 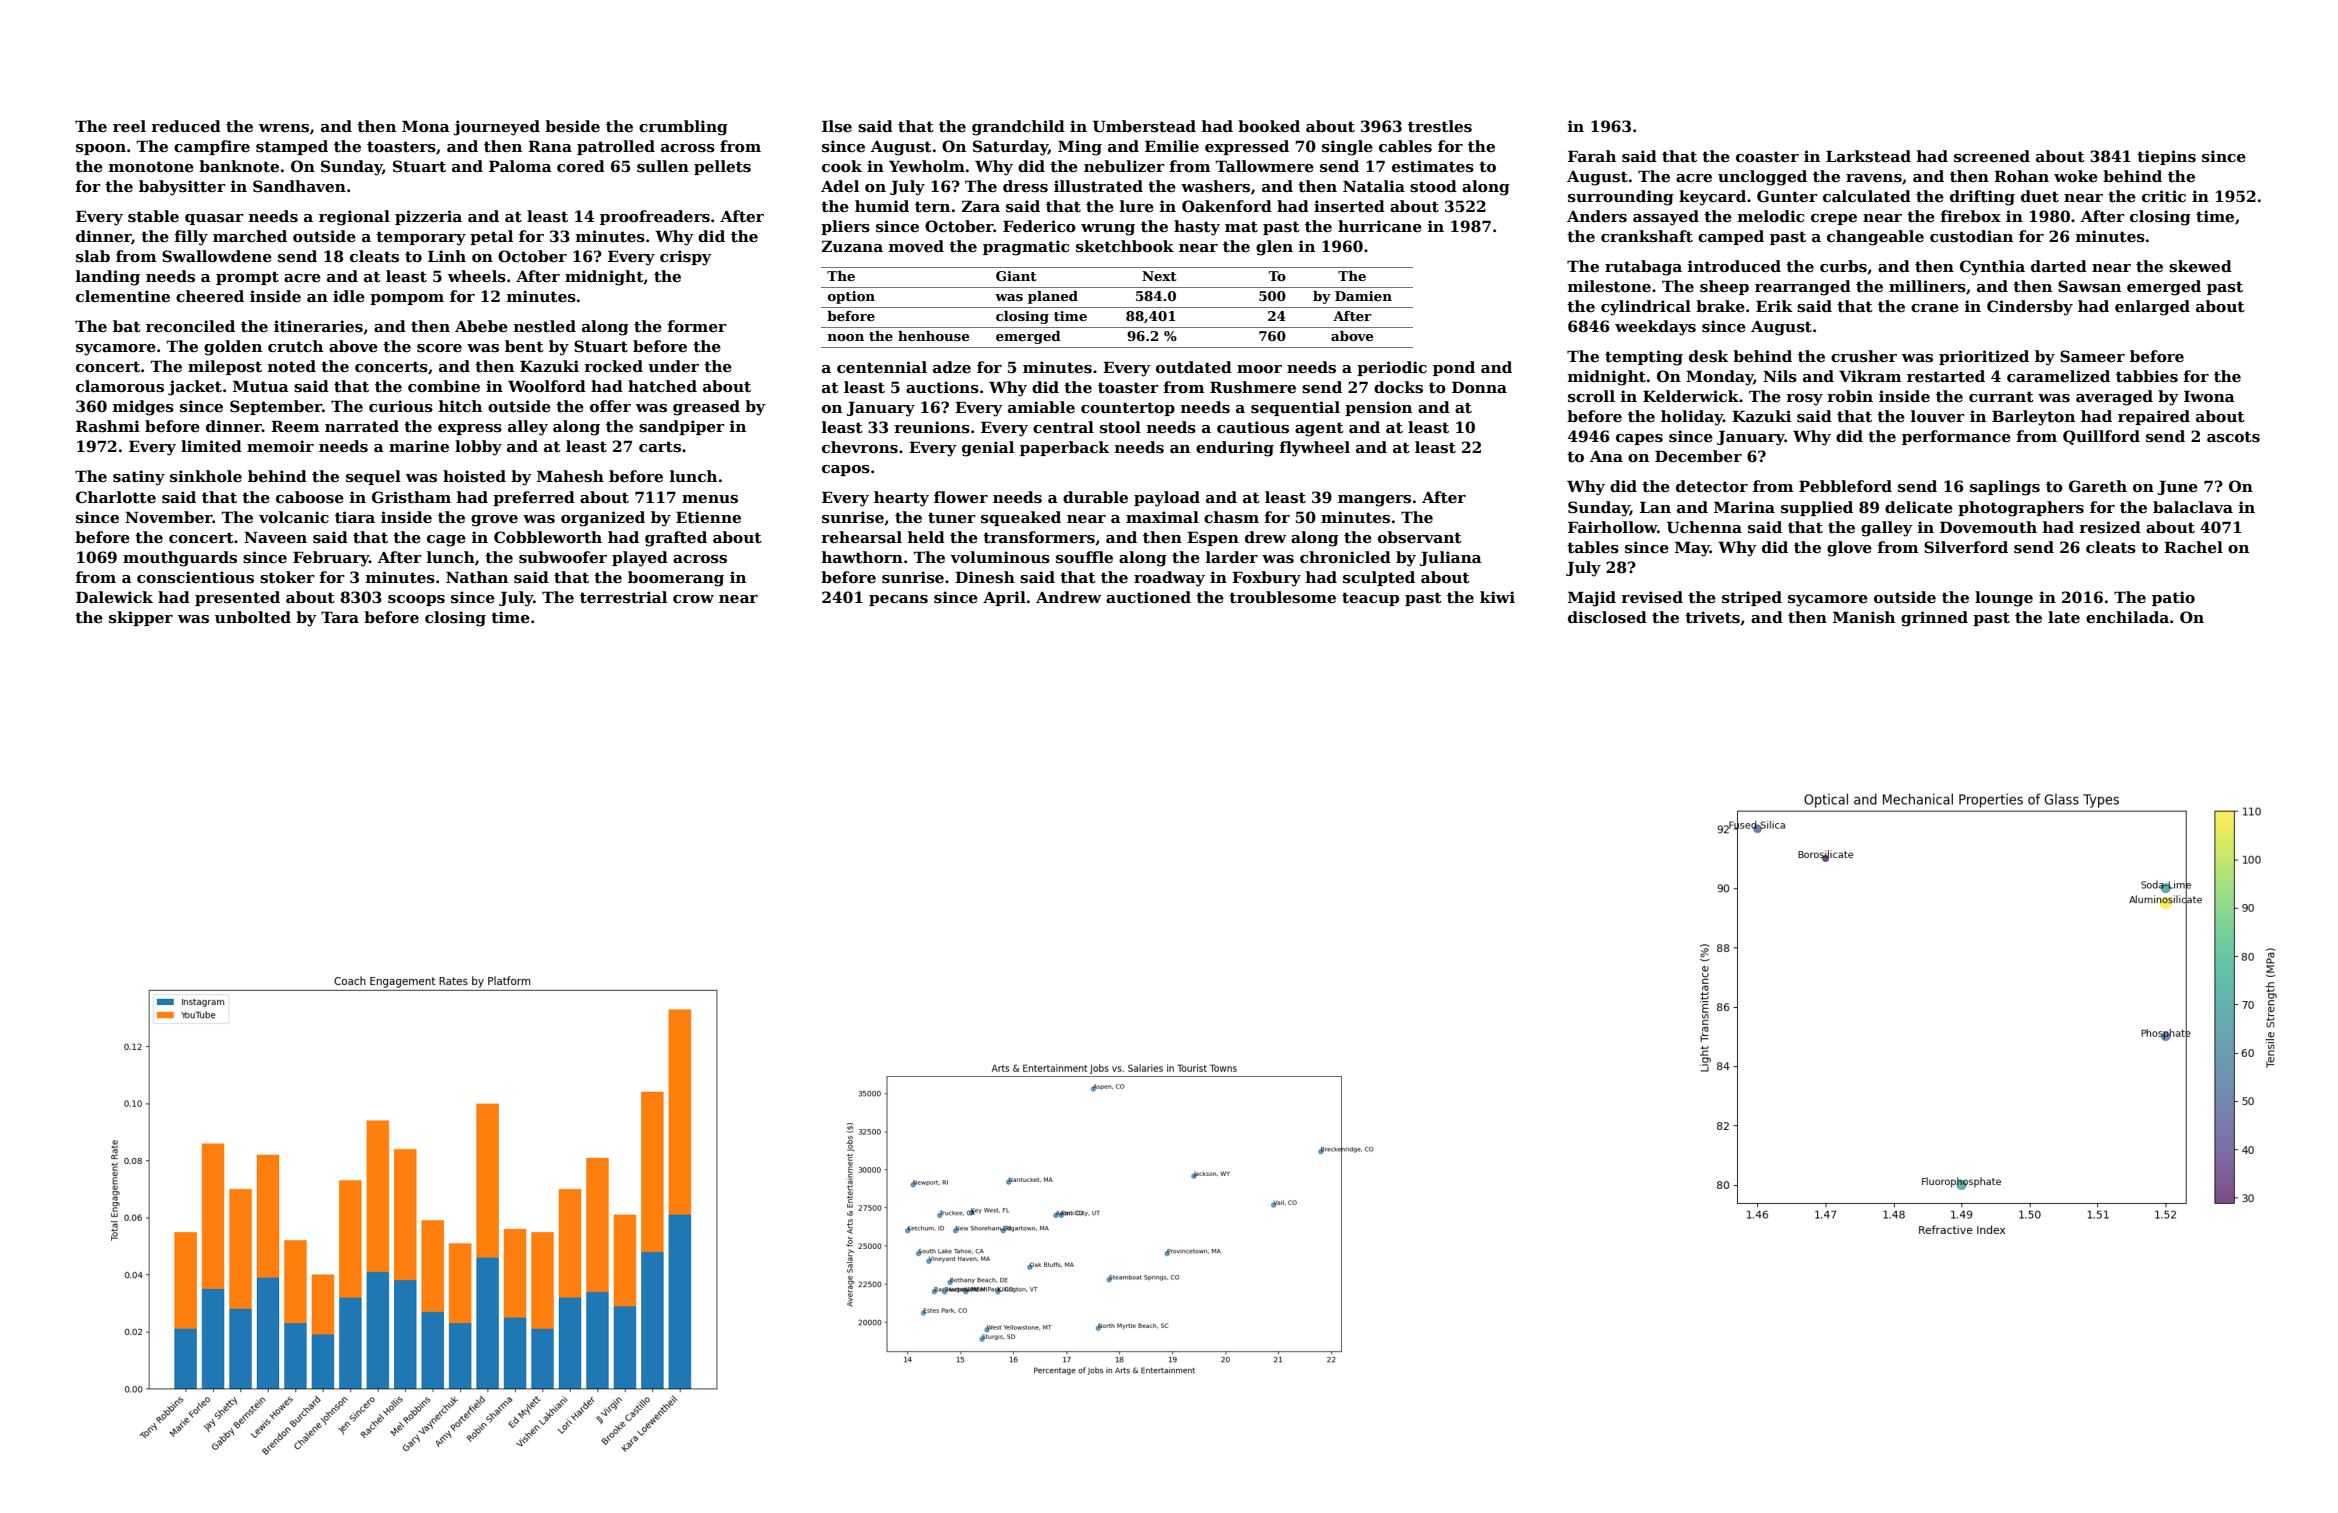 I want to click on bent, so click(x=524, y=346).
